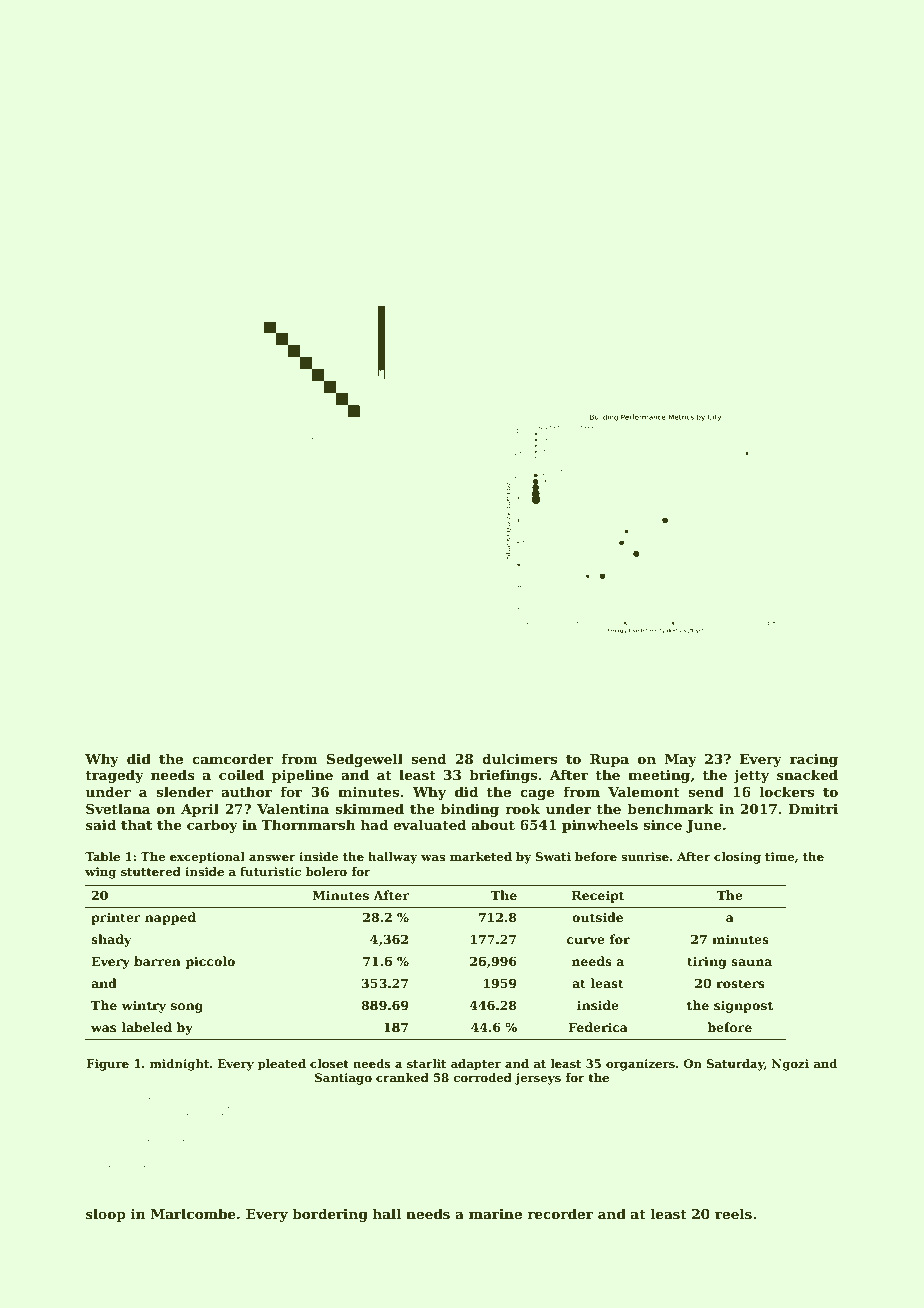 The height and width of the image is (1308, 924). What do you see at coordinates (598, 1027) in the image?
I see `Federica` at bounding box center [598, 1027].
